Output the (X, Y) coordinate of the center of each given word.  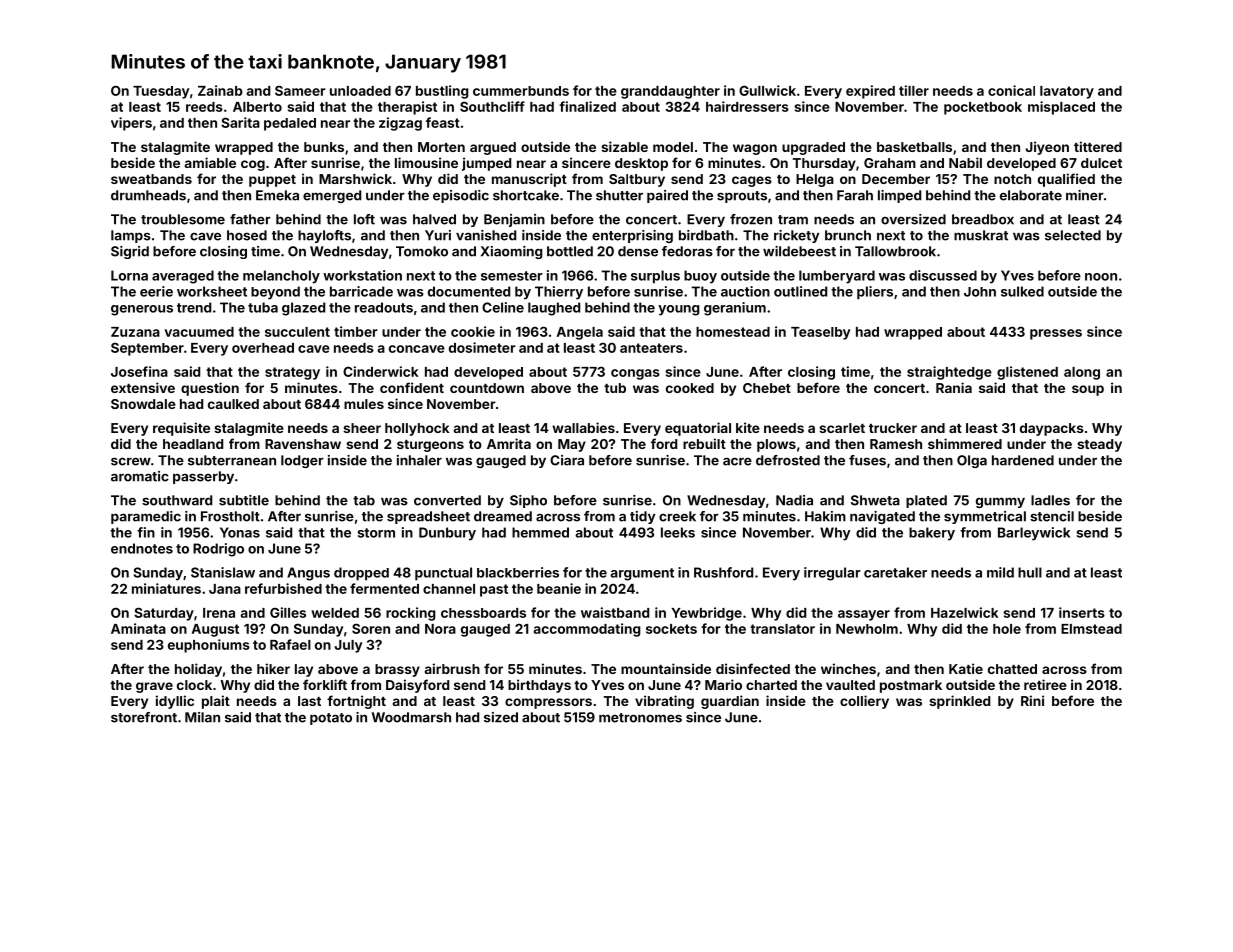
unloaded (360, 91)
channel (449, 589)
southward (177, 500)
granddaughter (670, 92)
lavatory (1067, 92)
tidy (642, 517)
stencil (1052, 516)
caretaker (895, 572)
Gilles (288, 612)
